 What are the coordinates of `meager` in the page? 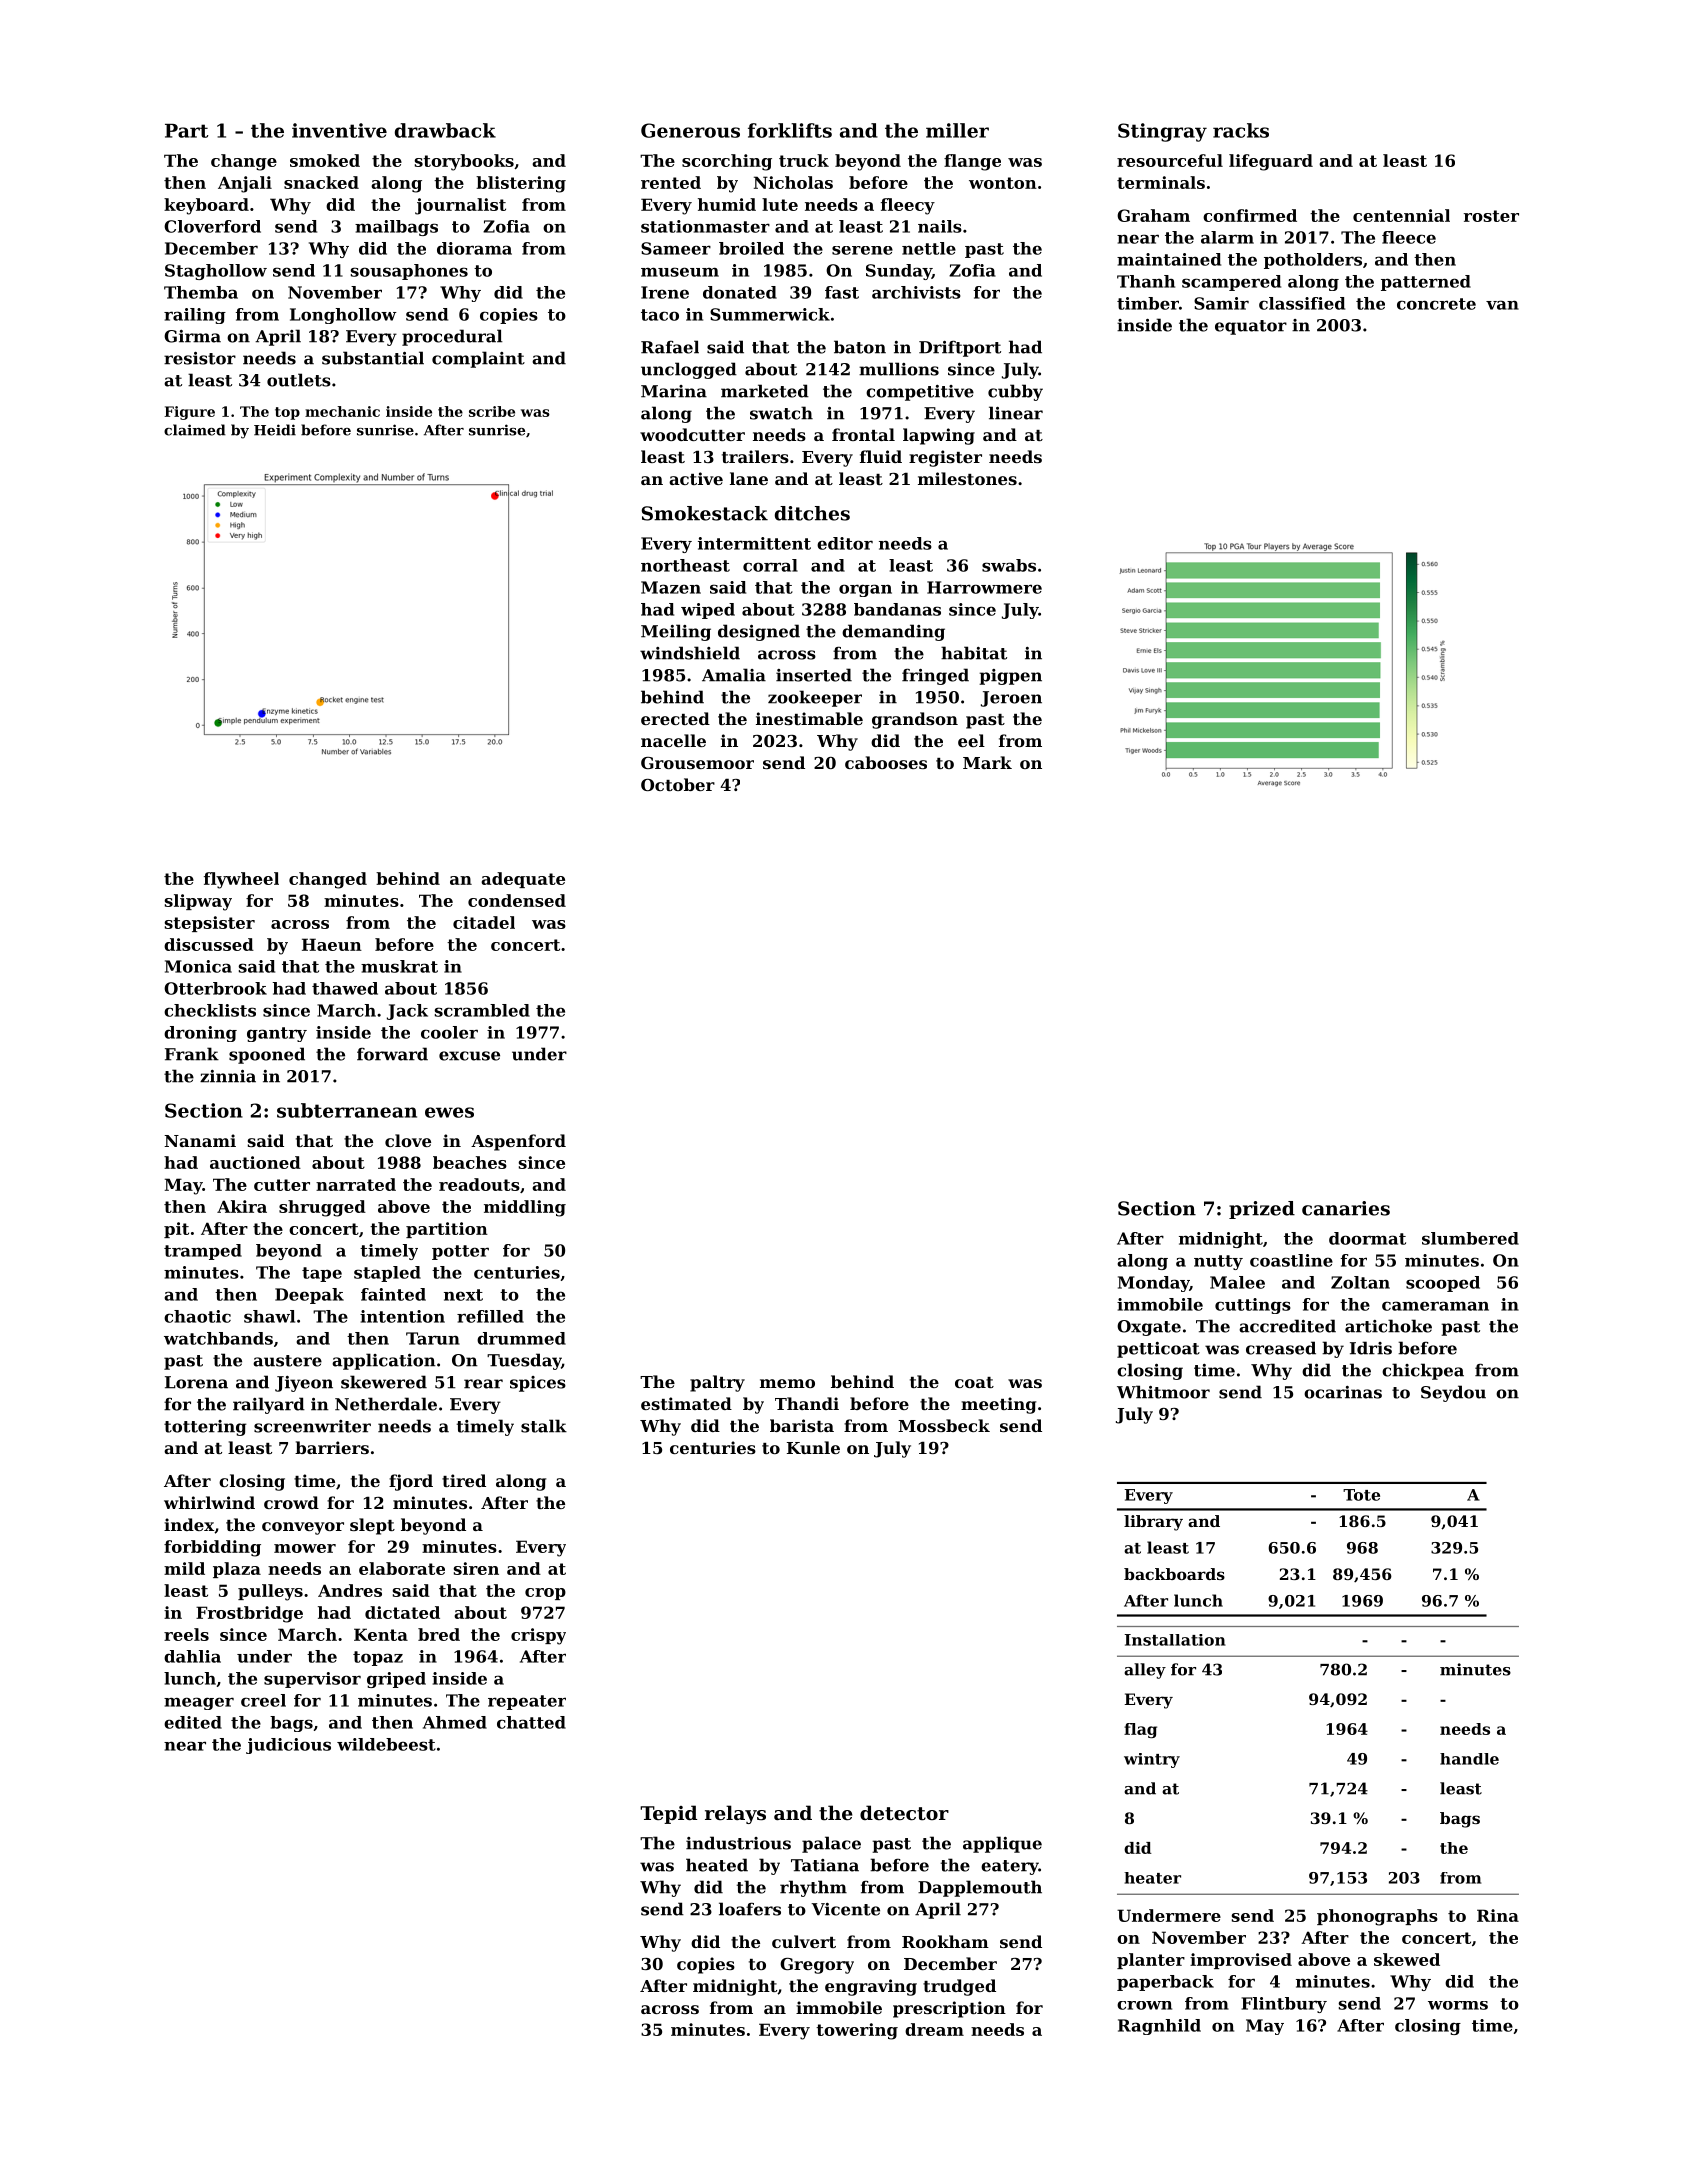 It's located at (199, 1703).
